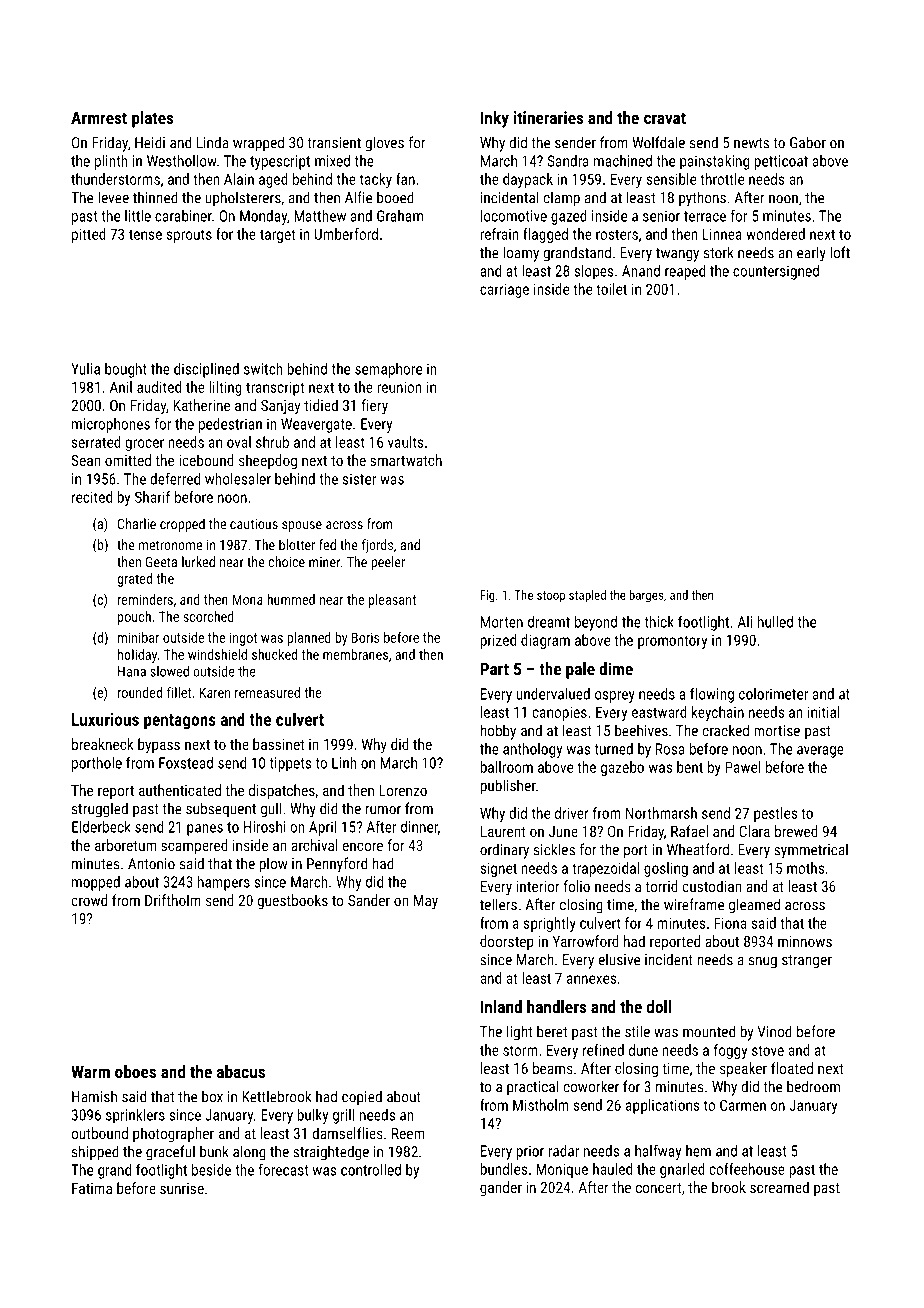  I want to click on bassinet, so click(279, 744).
